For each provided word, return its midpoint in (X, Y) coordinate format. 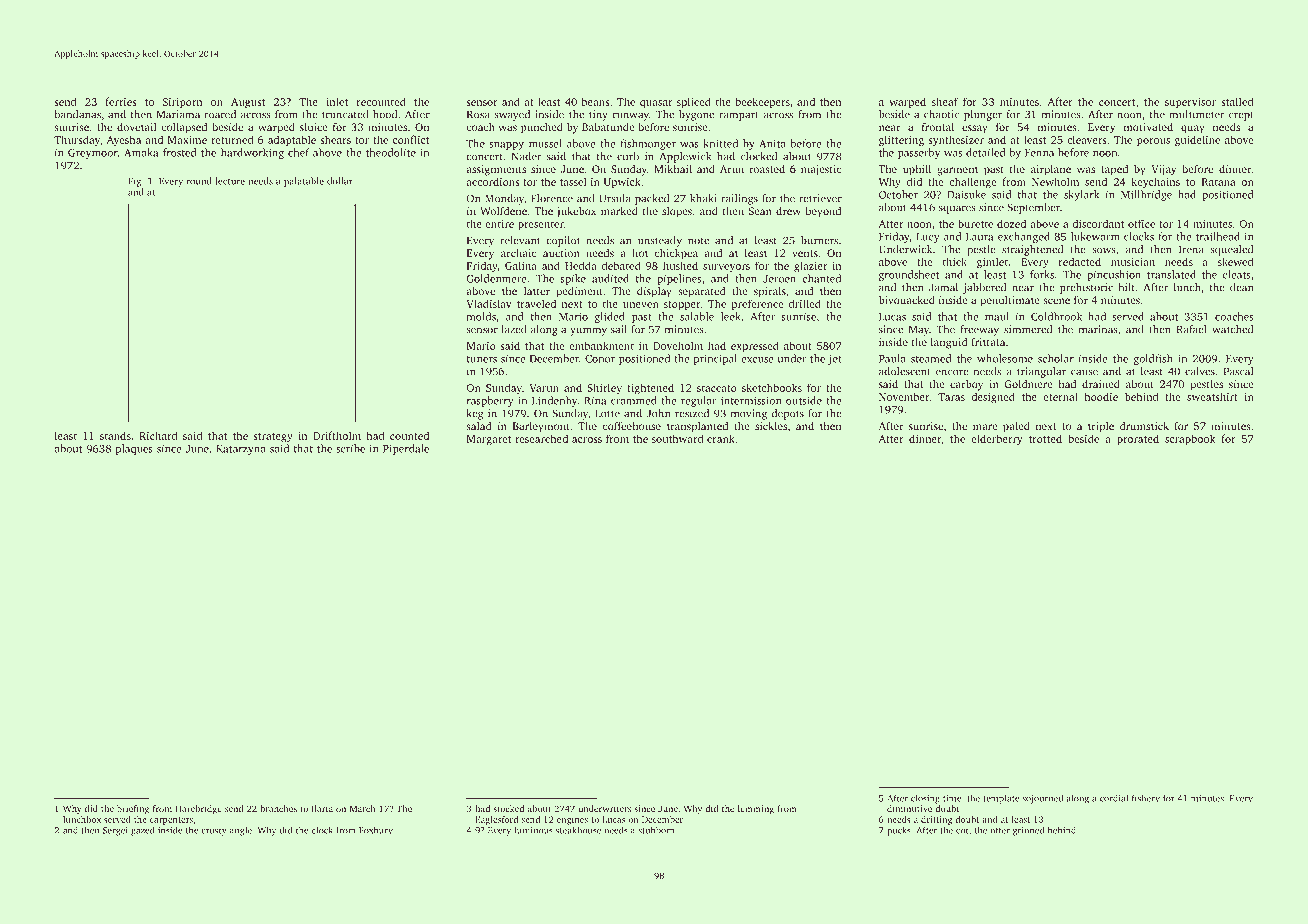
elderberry (997, 439)
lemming (756, 809)
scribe (350, 448)
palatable (304, 182)
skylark (1082, 195)
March (363, 808)
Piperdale (406, 449)
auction (561, 253)
